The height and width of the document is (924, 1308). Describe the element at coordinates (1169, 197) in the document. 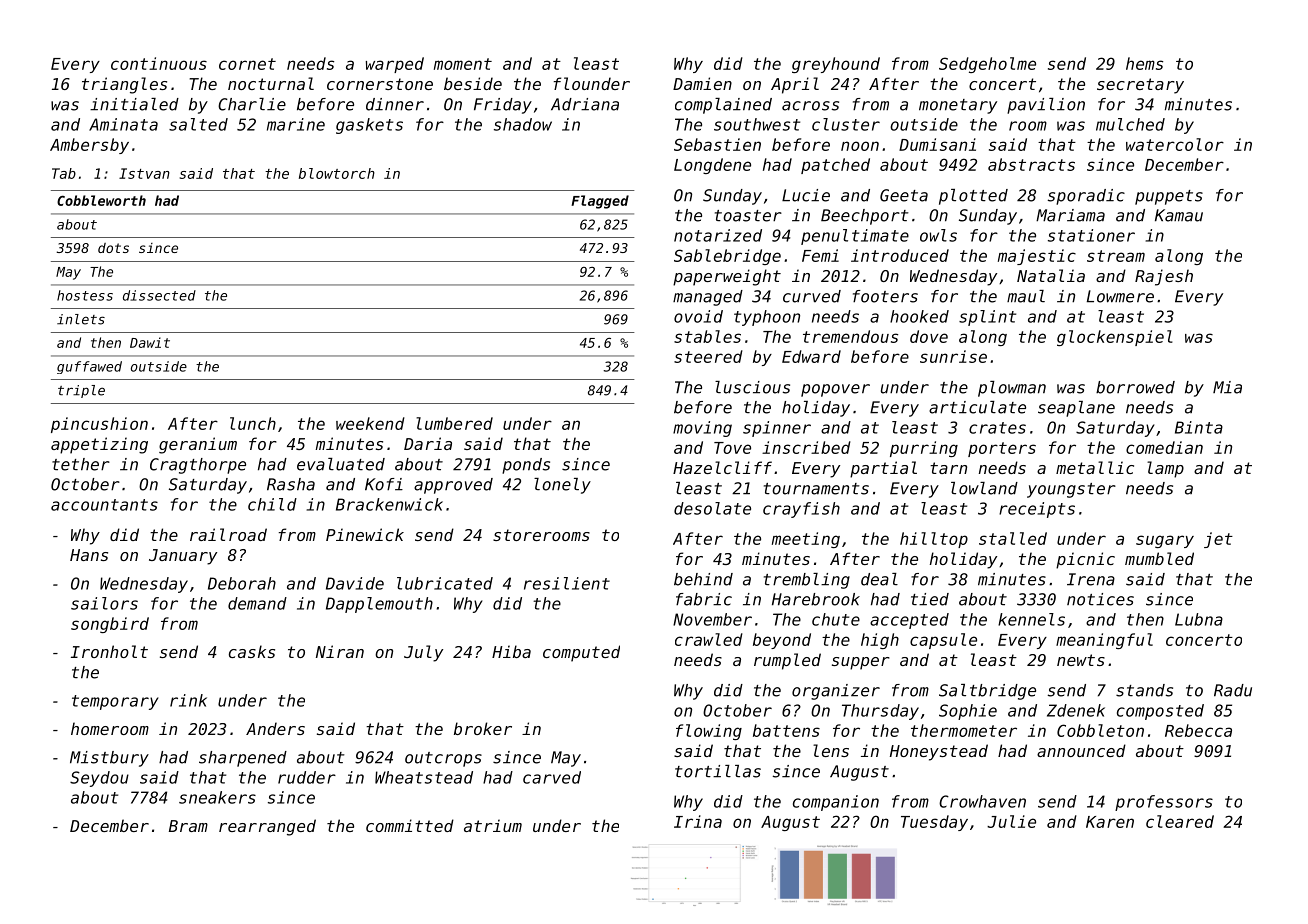

I see `puppets` at that location.
